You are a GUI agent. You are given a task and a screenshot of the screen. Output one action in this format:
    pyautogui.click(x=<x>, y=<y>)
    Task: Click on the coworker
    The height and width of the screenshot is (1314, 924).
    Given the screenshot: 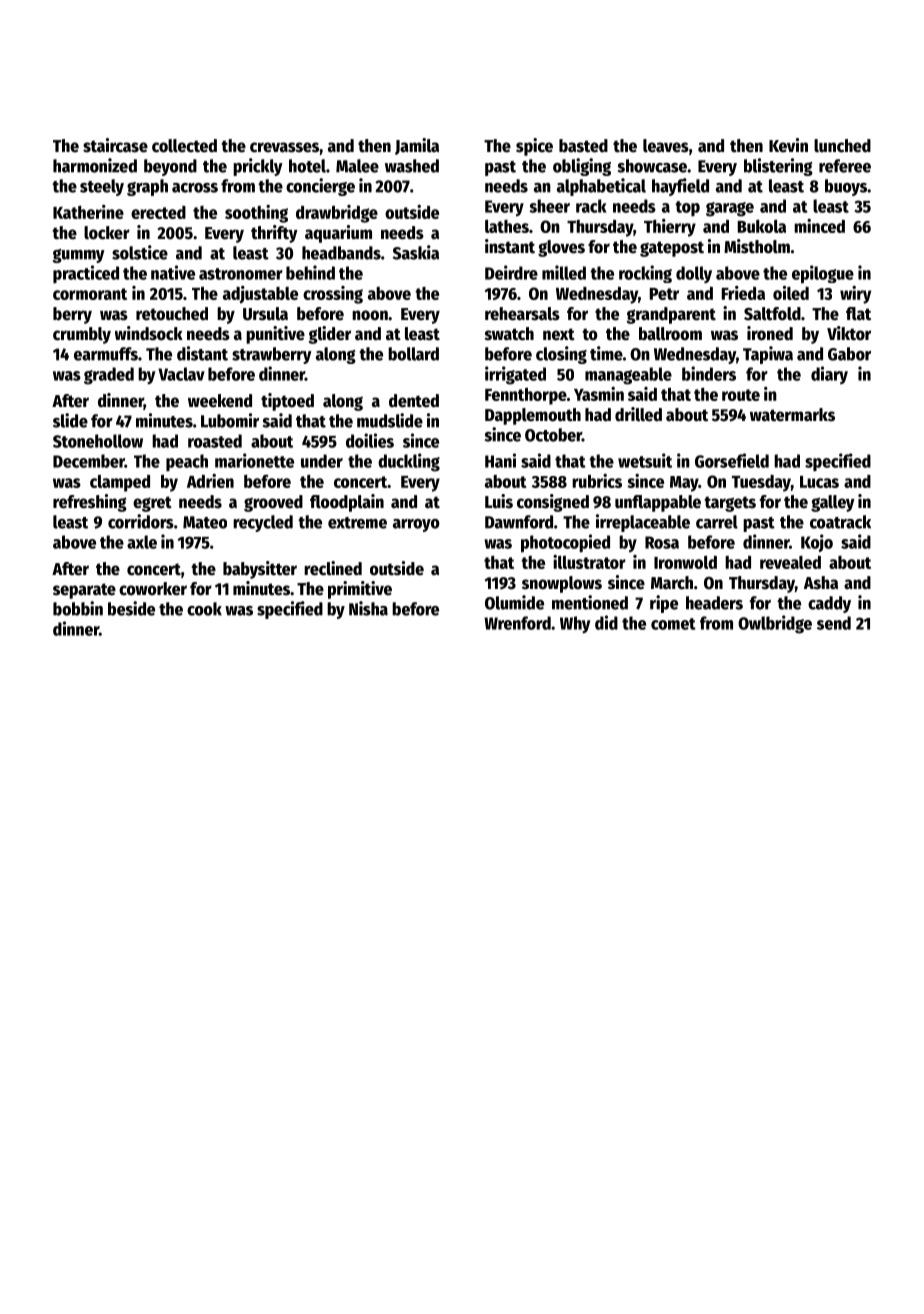 What is the action you would take?
    pyautogui.click(x=153, y=589)
